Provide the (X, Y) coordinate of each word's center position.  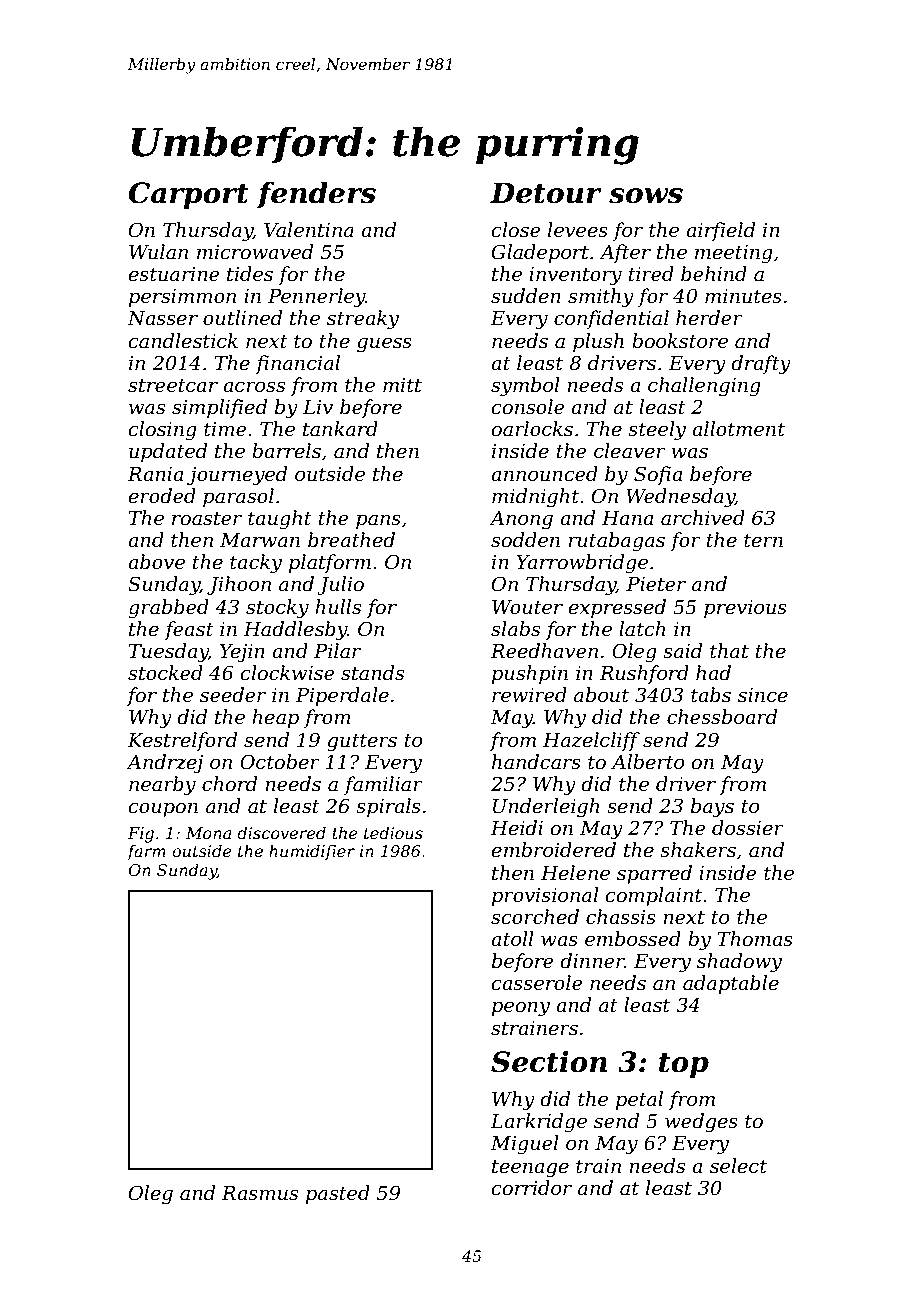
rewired (529, 695)
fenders (316, 195)
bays (712, 808)
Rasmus (259, 1193)
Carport (189, 195)
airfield (720, 231)
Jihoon (239, 585)
